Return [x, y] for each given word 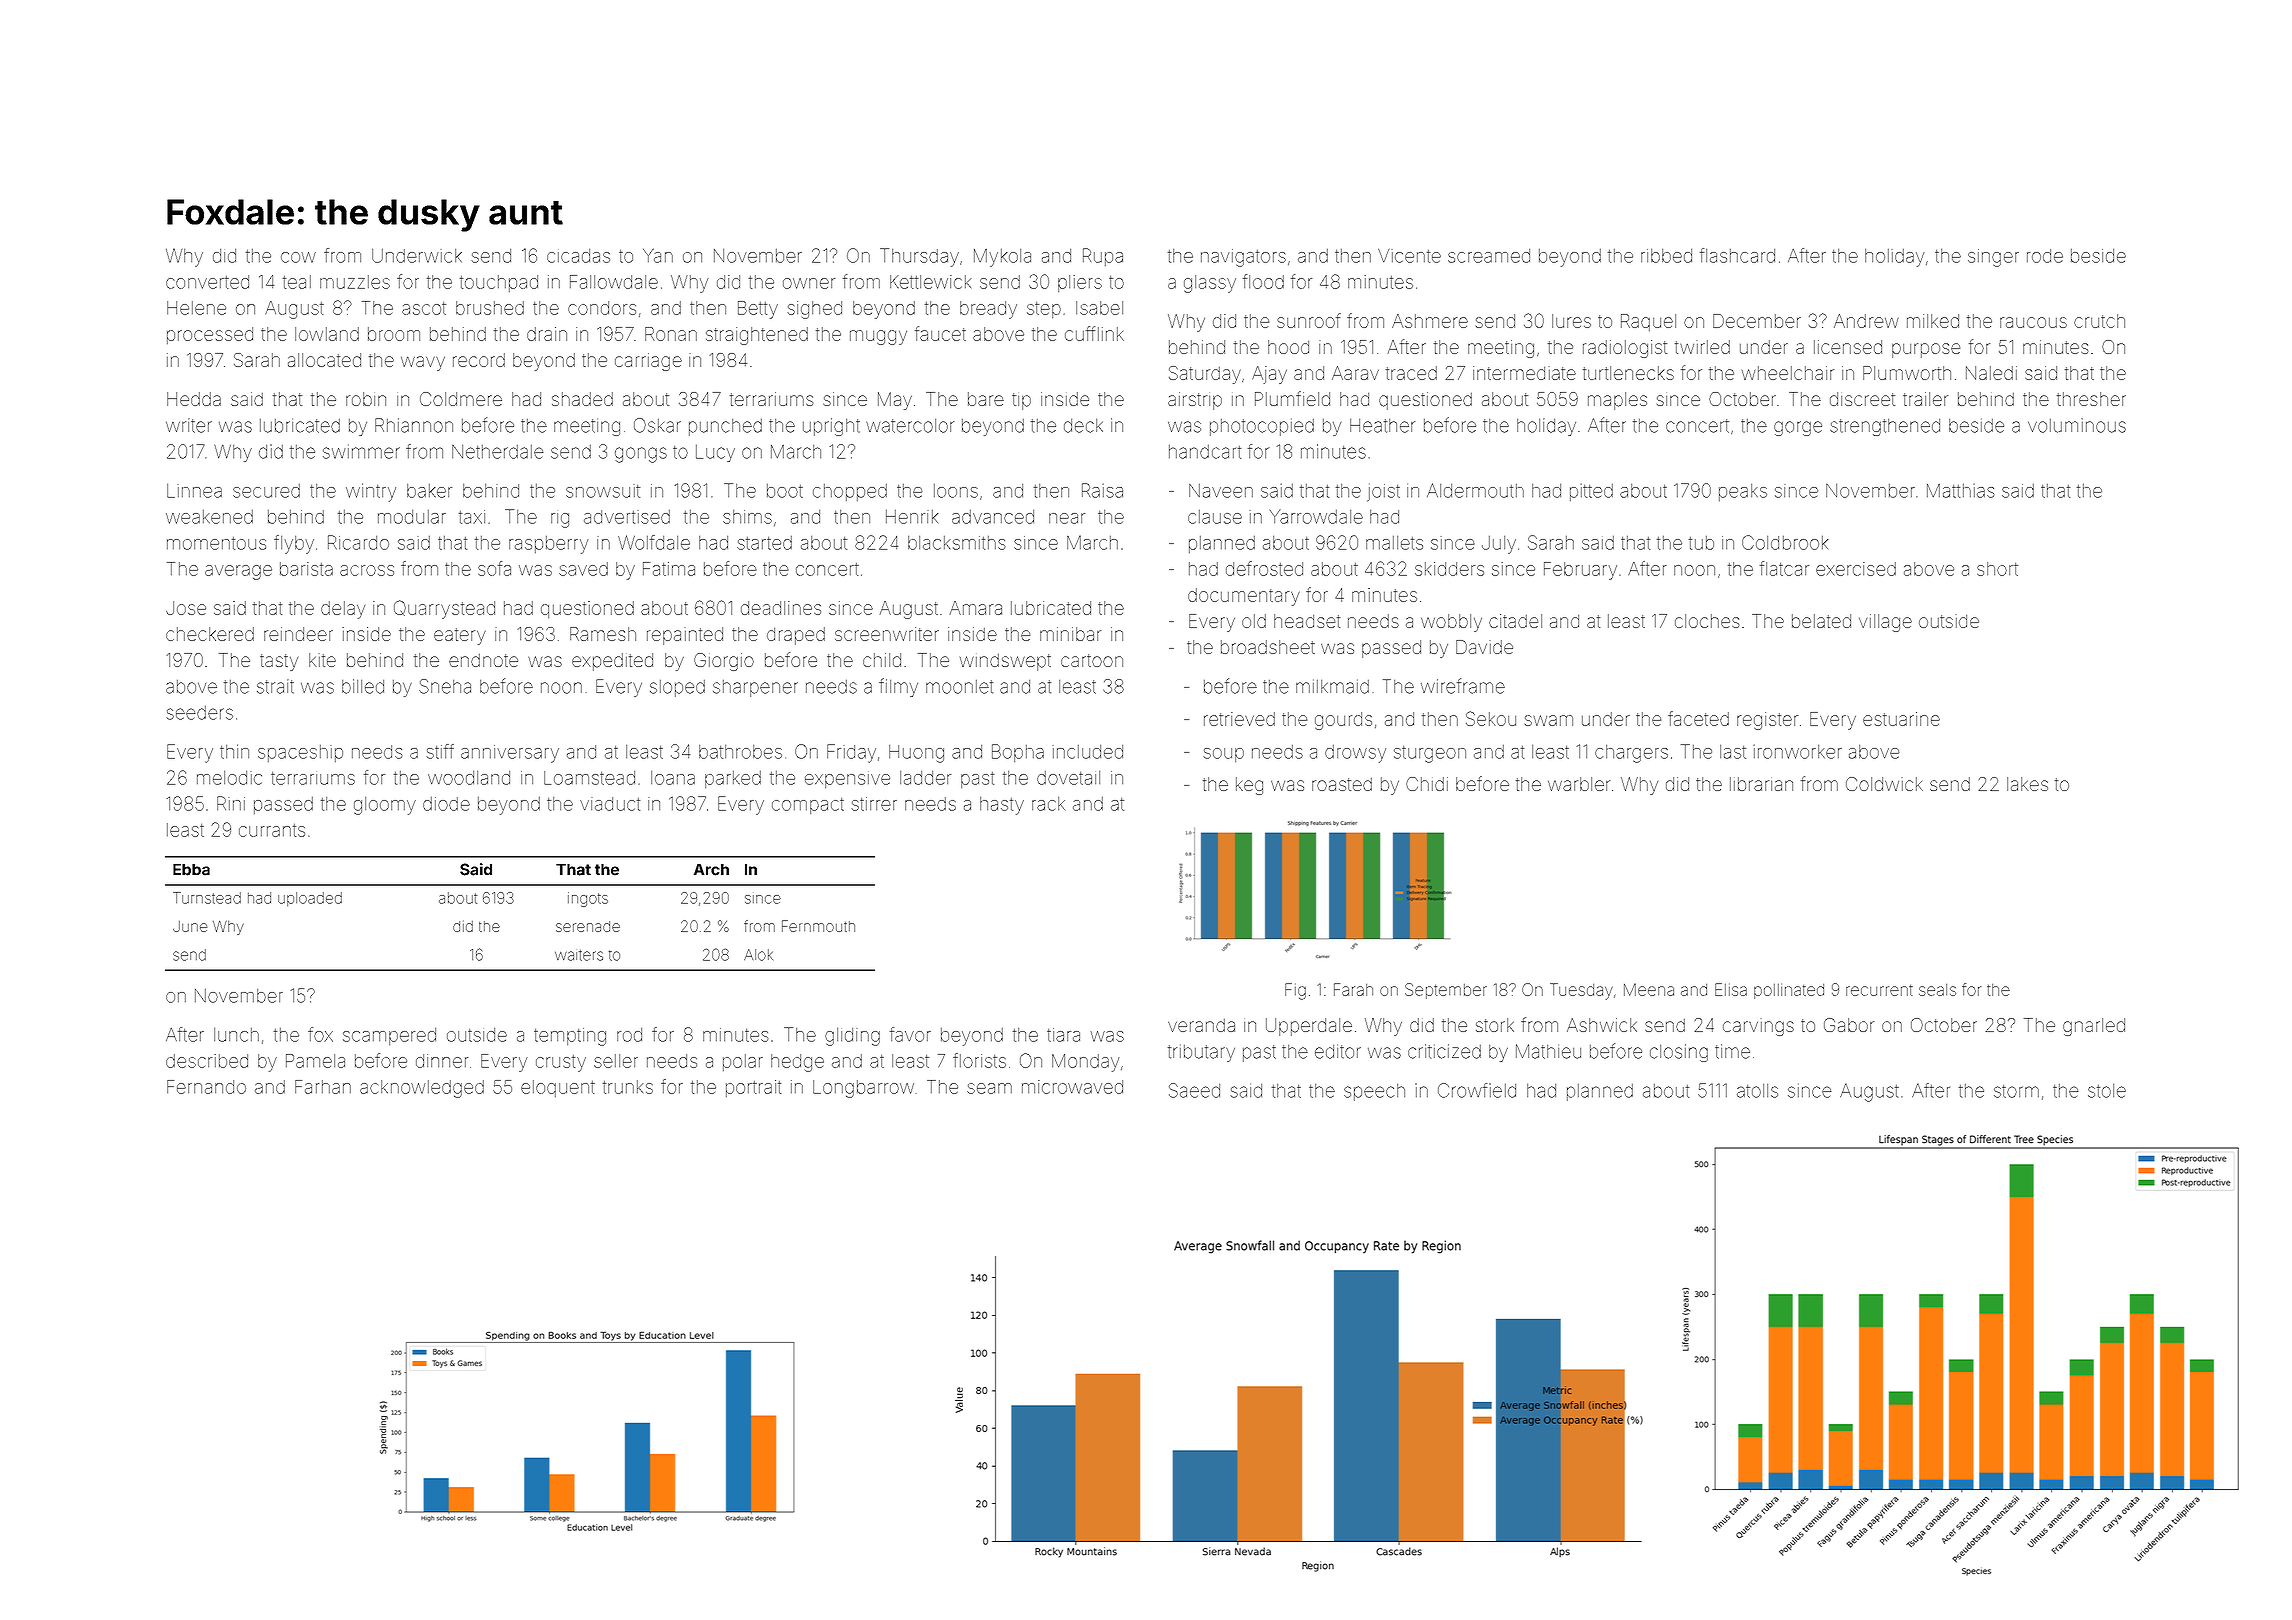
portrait [754, 1088]
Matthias [1961, 490]
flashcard [1737, 255]
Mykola [1002, 258]
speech [1374, 1092]
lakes [2027, 784]
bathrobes [740, 752]
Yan [658, 255]
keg [1249, 786]
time [1732, 1051]
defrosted [1264, 568]
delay [343, 610]
